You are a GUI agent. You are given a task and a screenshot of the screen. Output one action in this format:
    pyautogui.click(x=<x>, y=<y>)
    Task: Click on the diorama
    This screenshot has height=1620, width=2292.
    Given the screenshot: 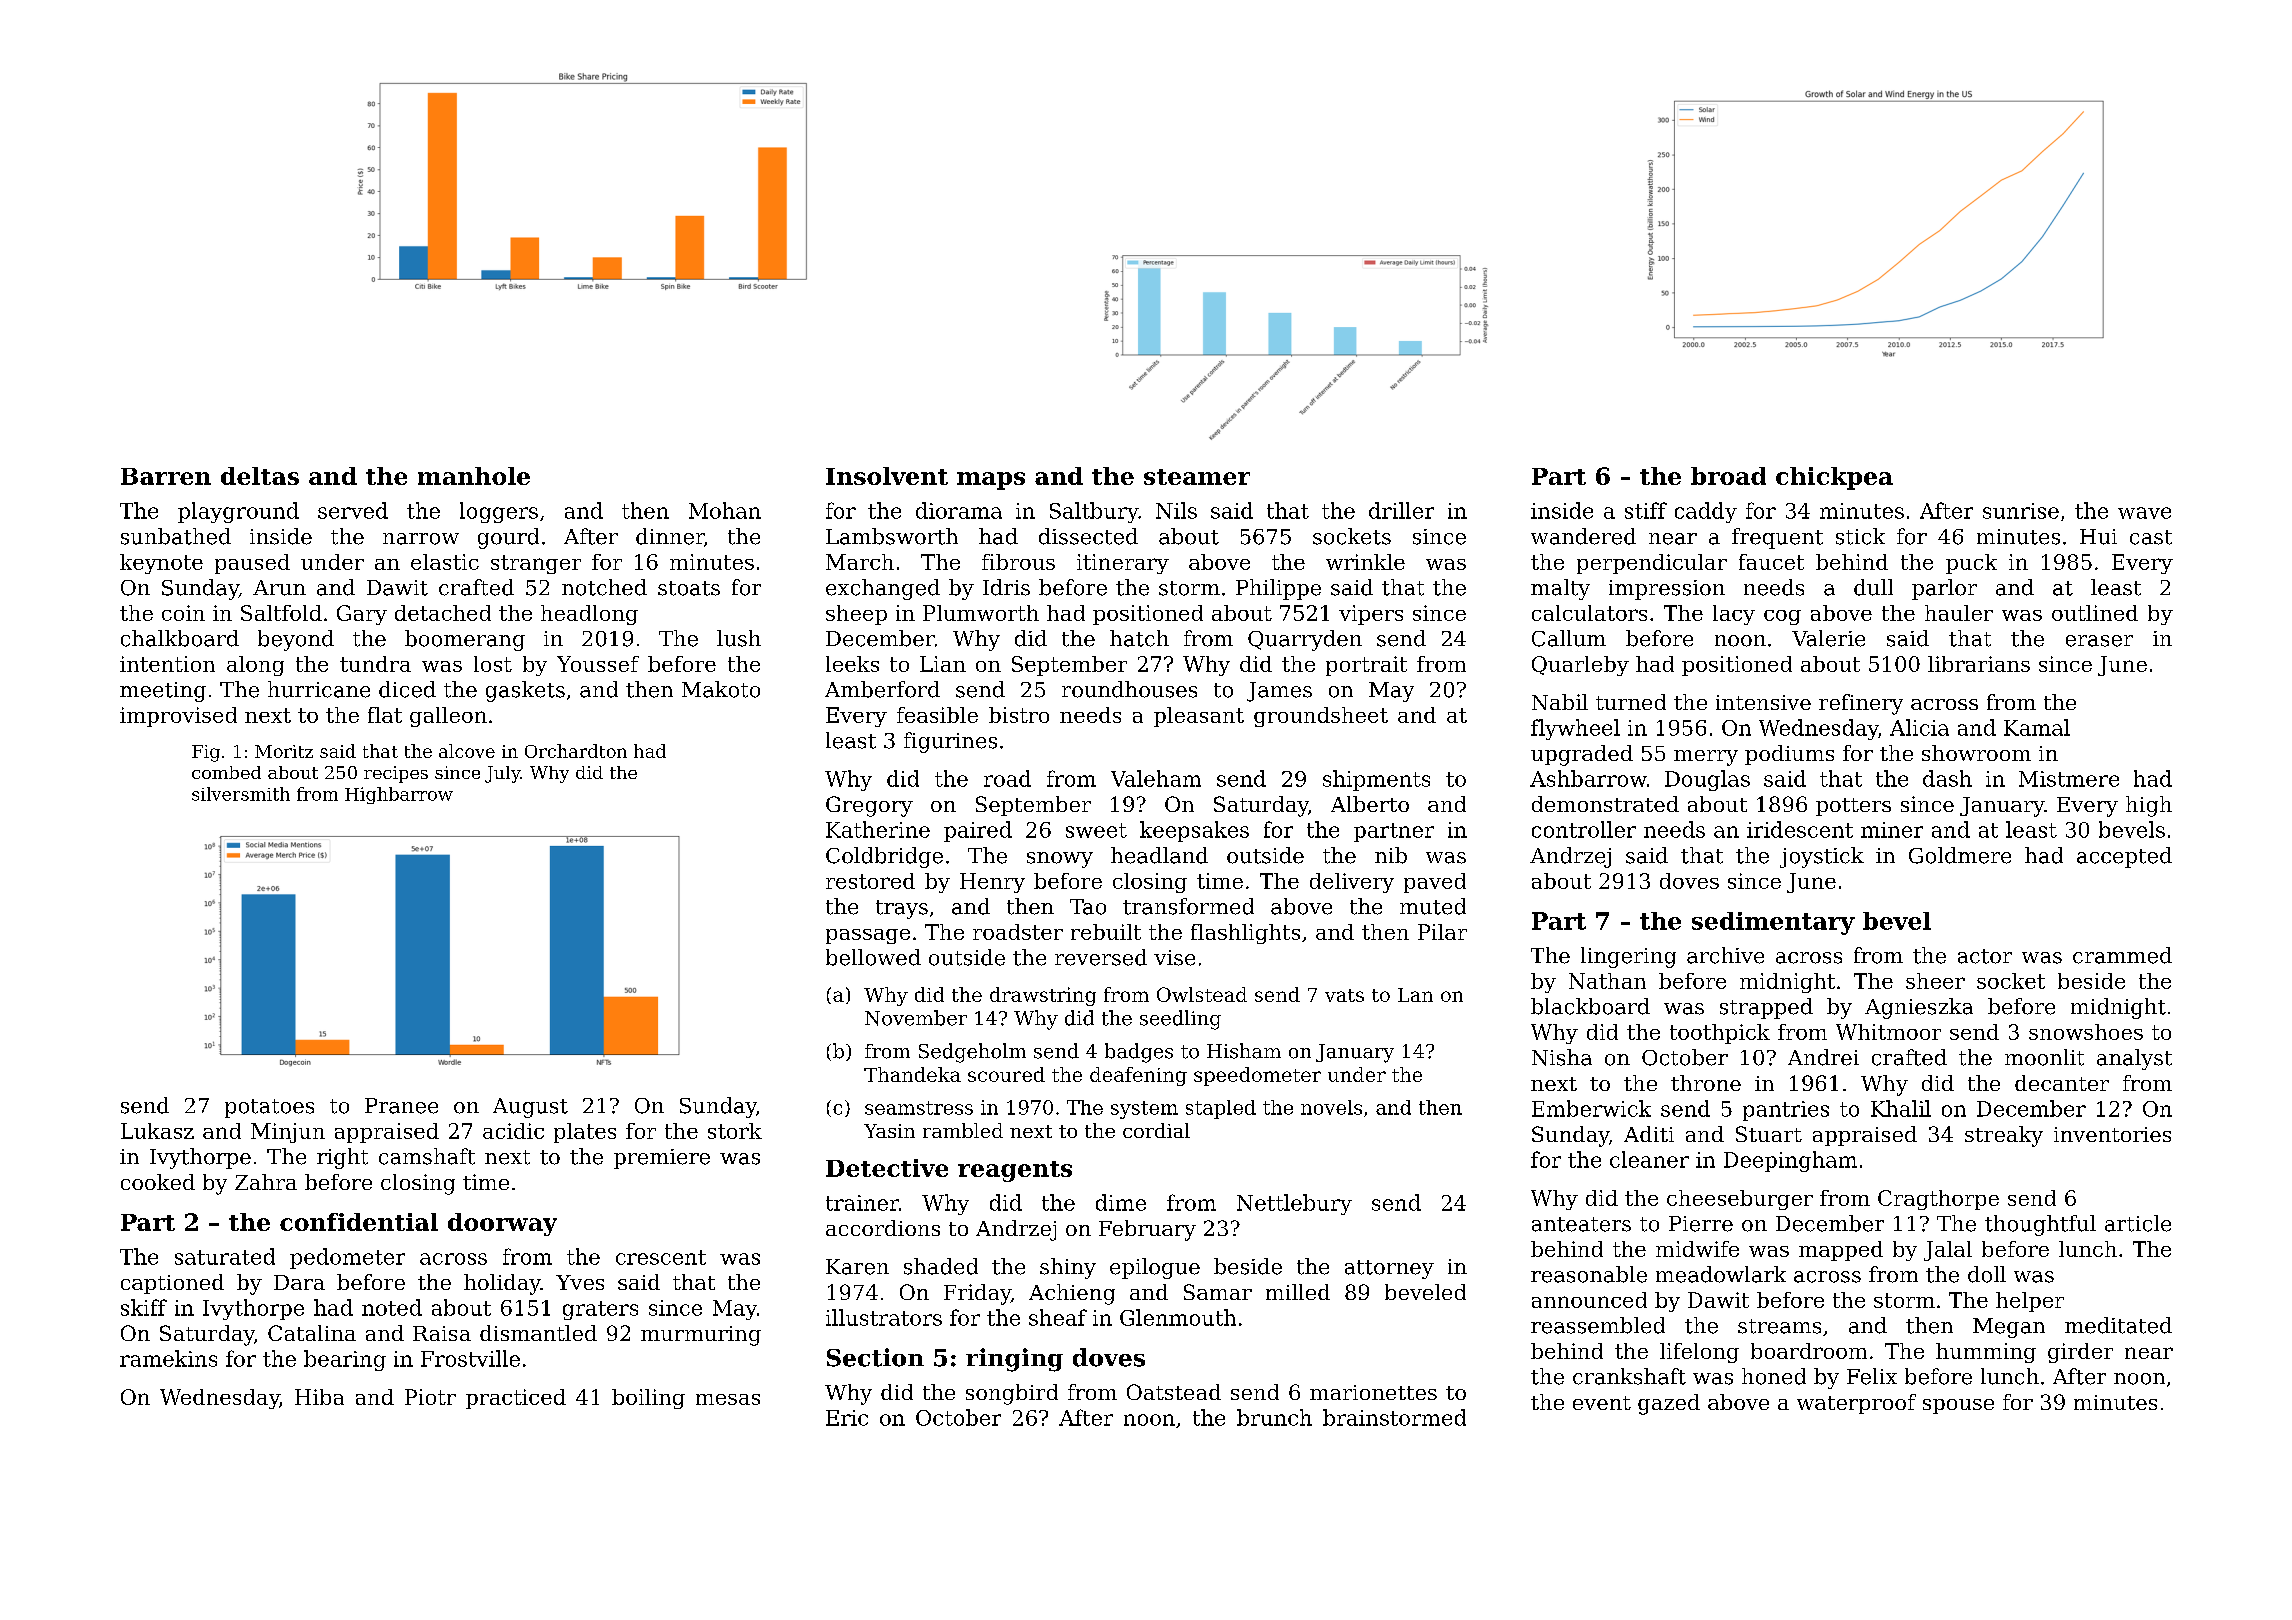 What is the action you would take?
    pyautogui.click(x=959, y=510)
